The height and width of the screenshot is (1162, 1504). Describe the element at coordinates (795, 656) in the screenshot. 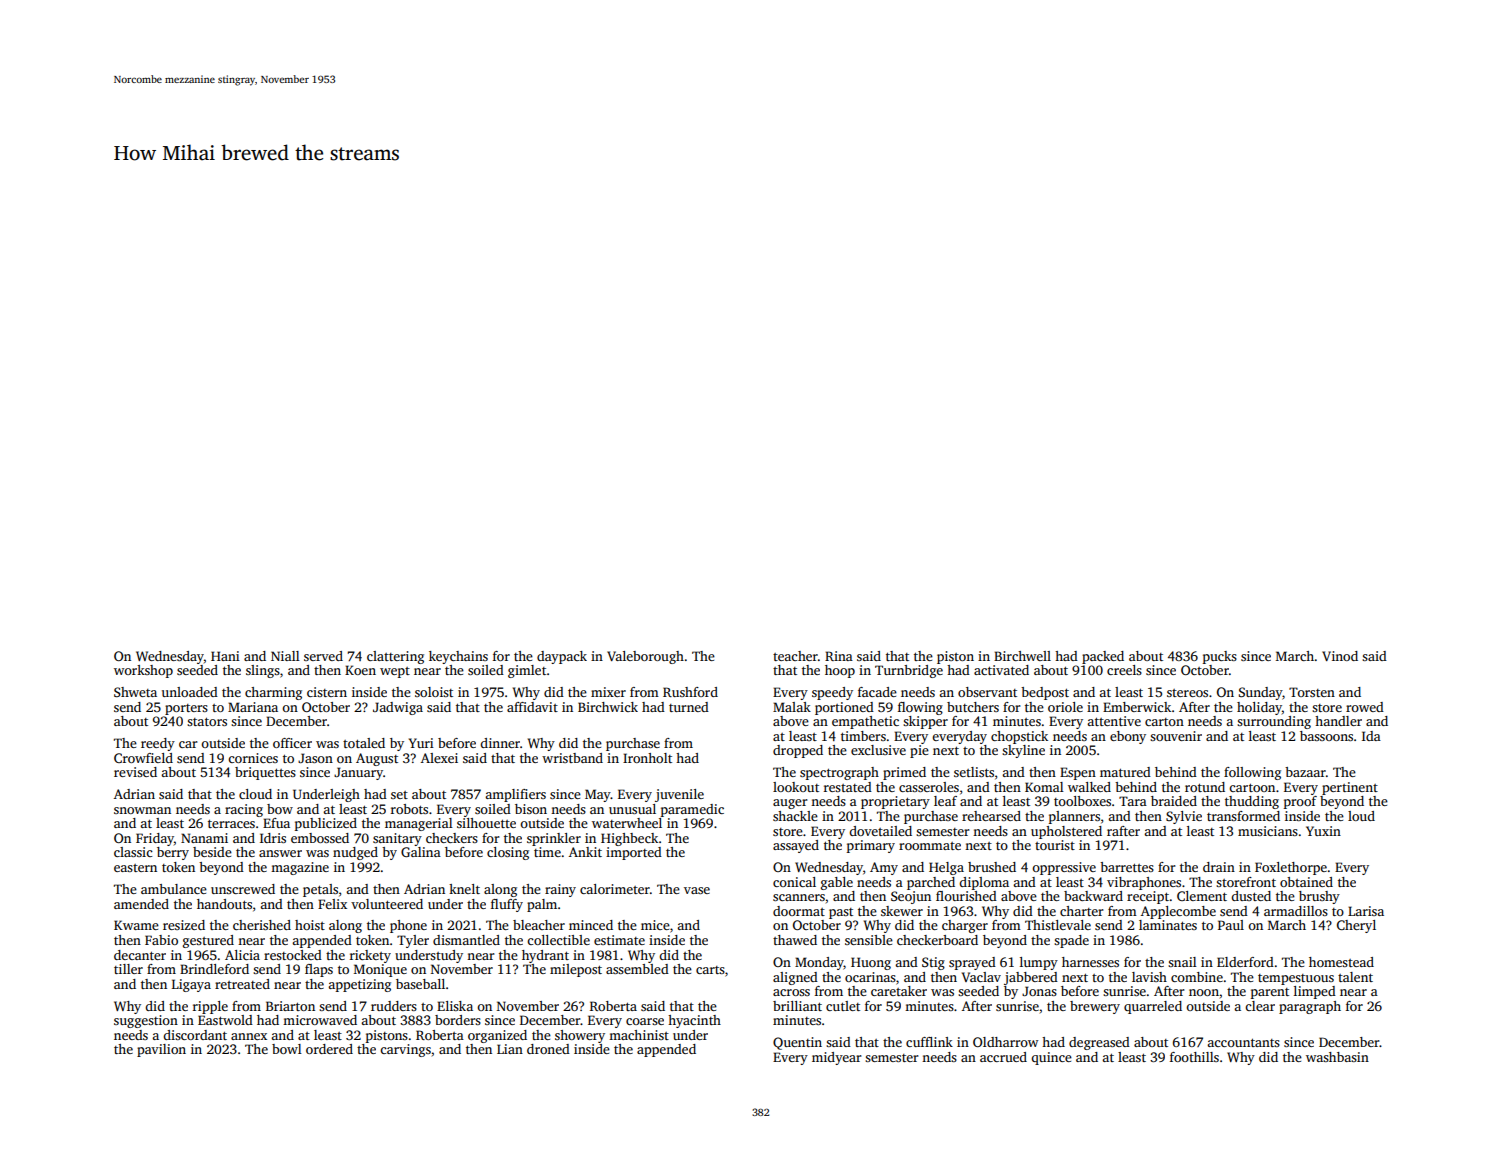

I see `teacher` at that location.
